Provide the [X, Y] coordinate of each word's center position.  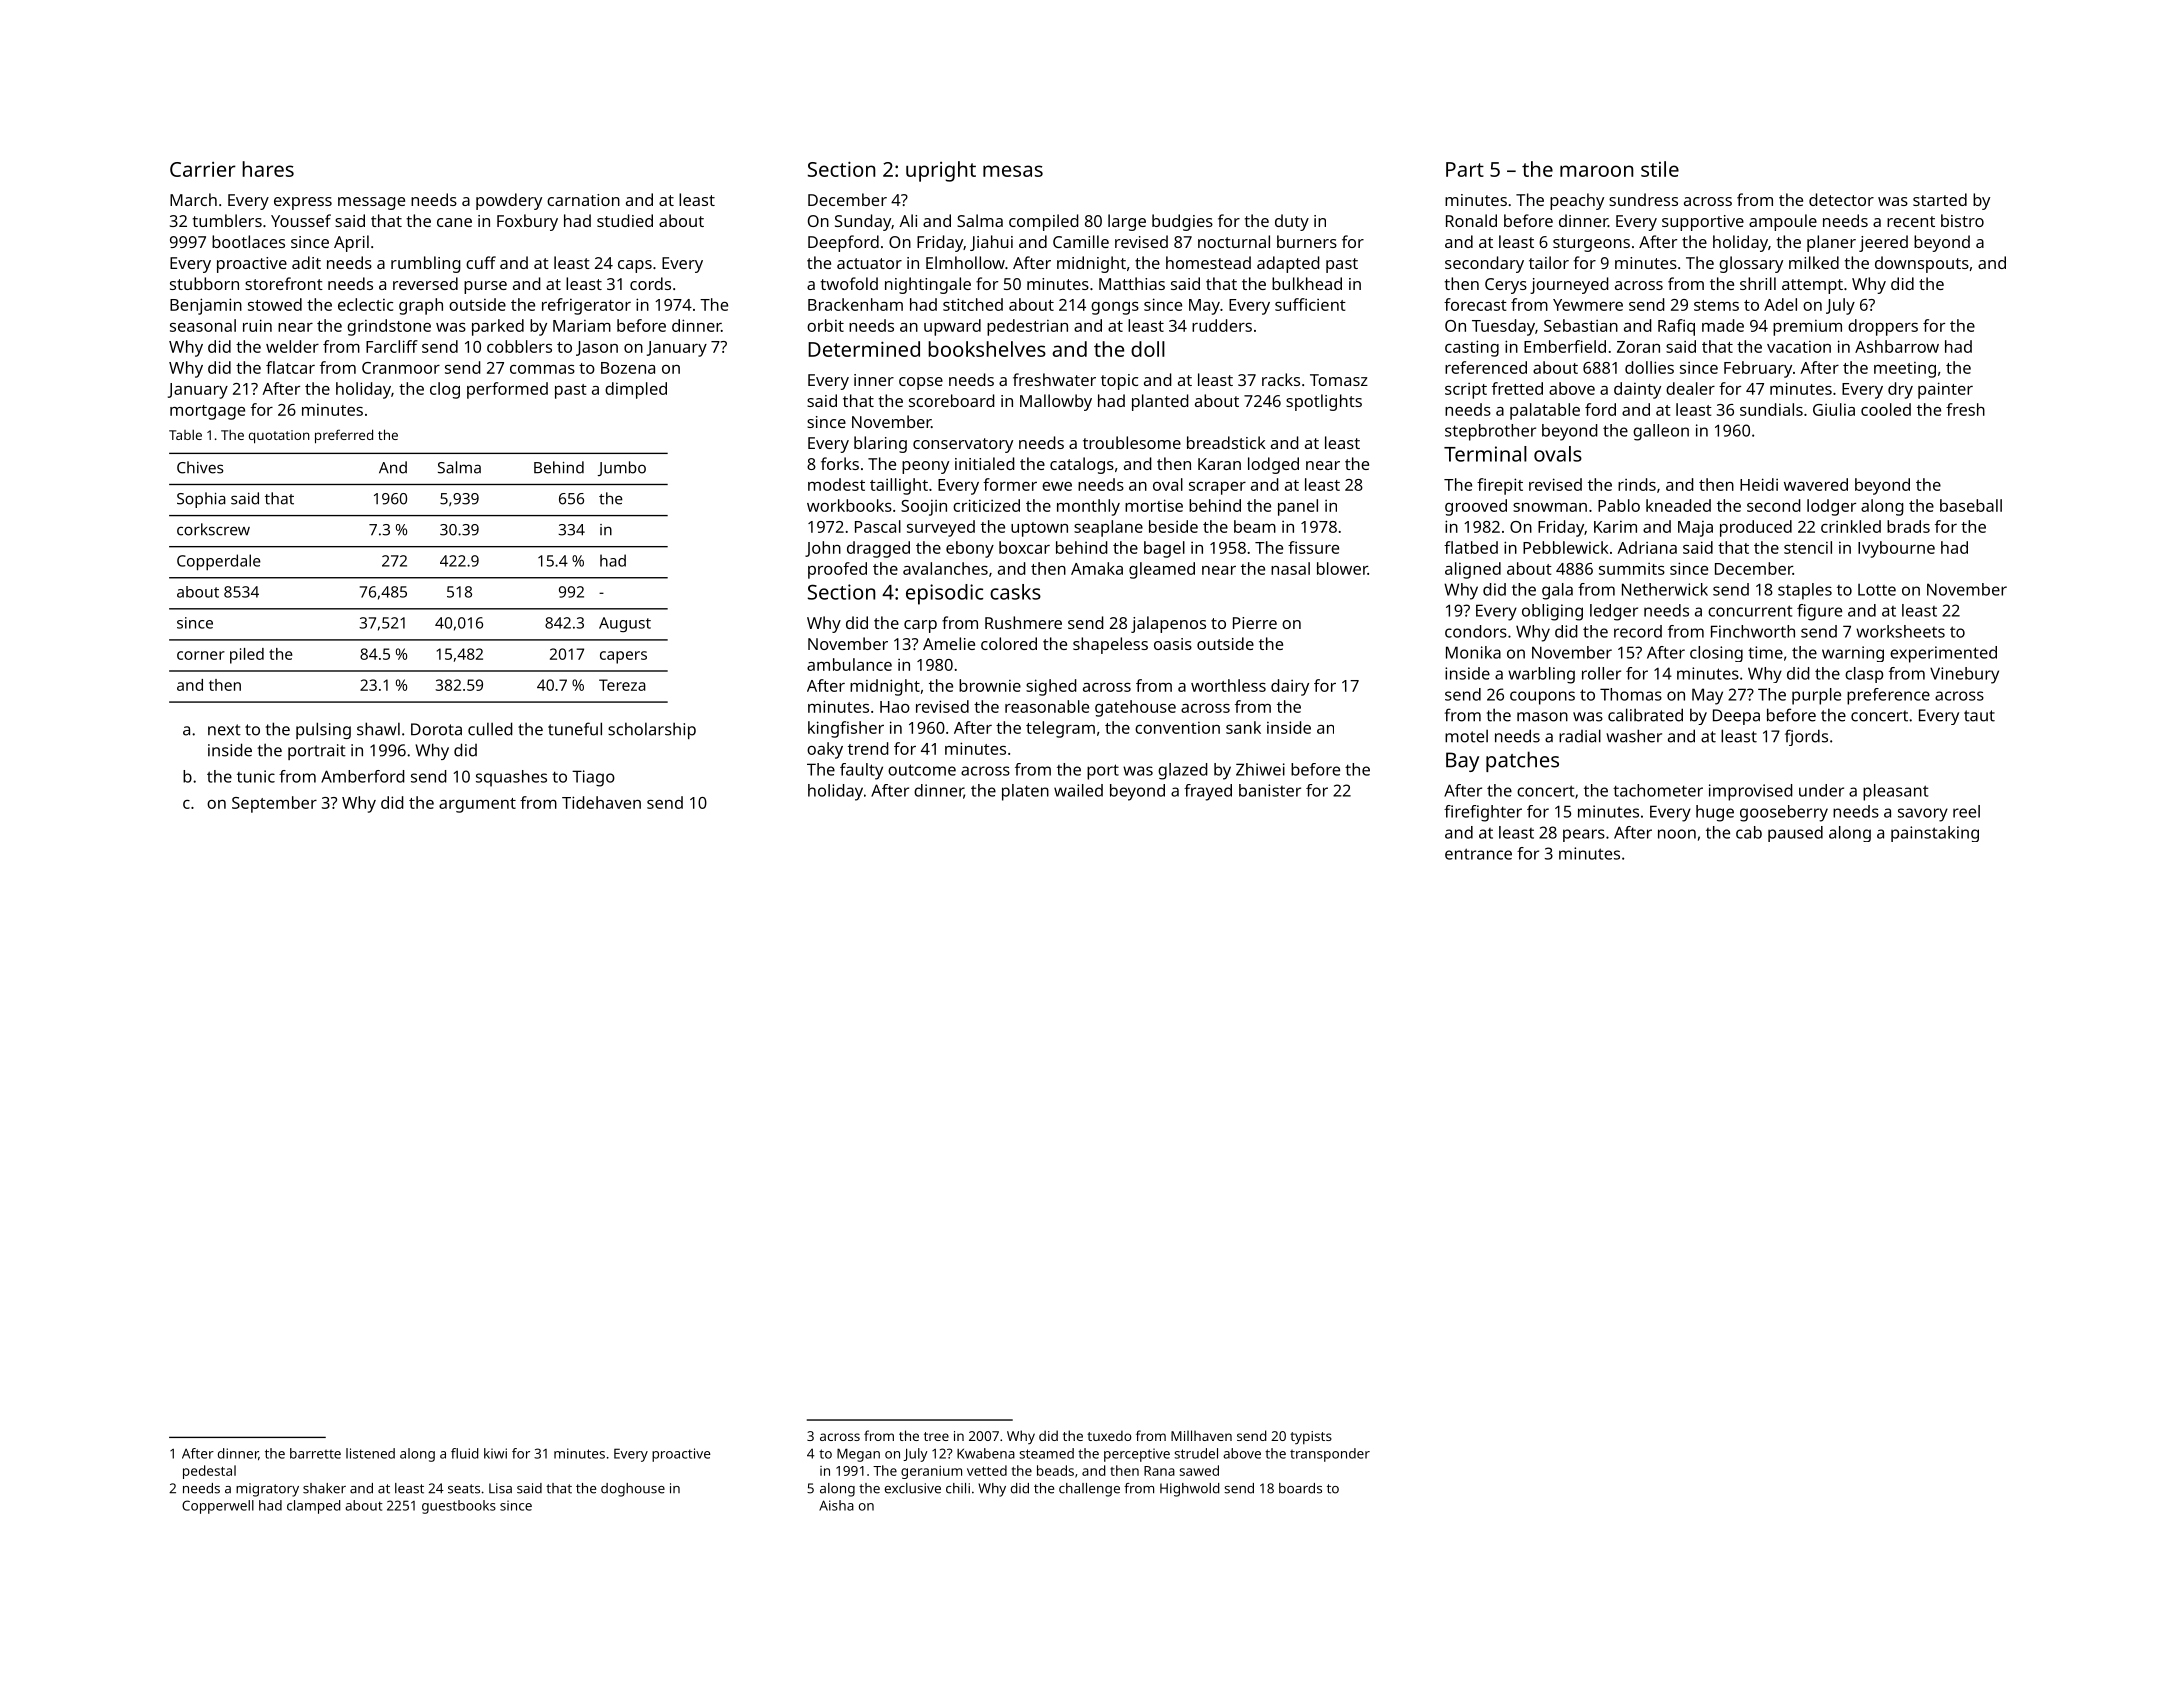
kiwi [495, 1453]
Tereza [622, 685]
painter [1945, 390]
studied [625, 220]
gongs [1115, 308]
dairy [1290, 687]
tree [936, 1436]
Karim [1615, 527]
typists [1311, 1437]
